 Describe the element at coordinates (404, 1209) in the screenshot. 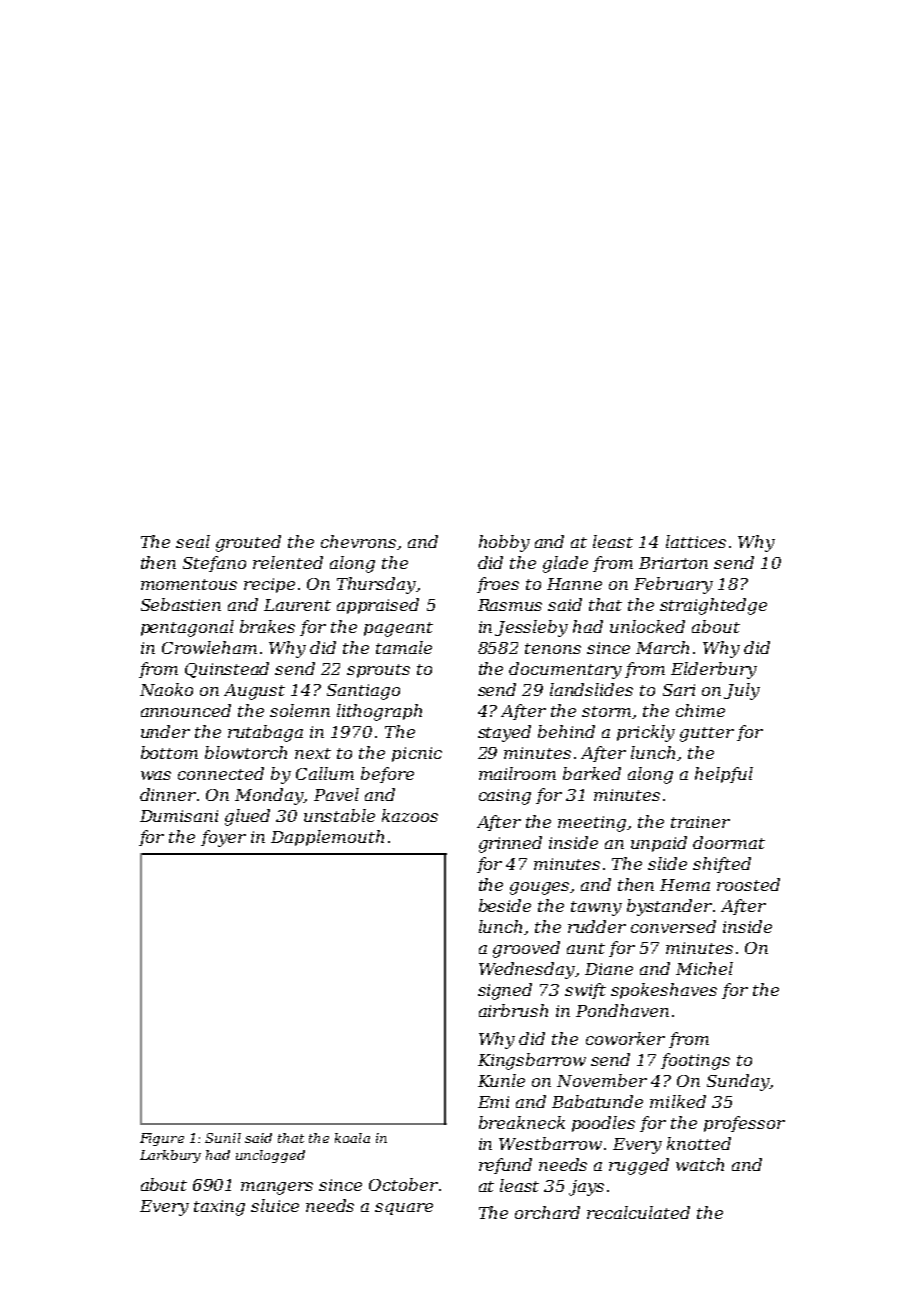

I see `square` at that location.
